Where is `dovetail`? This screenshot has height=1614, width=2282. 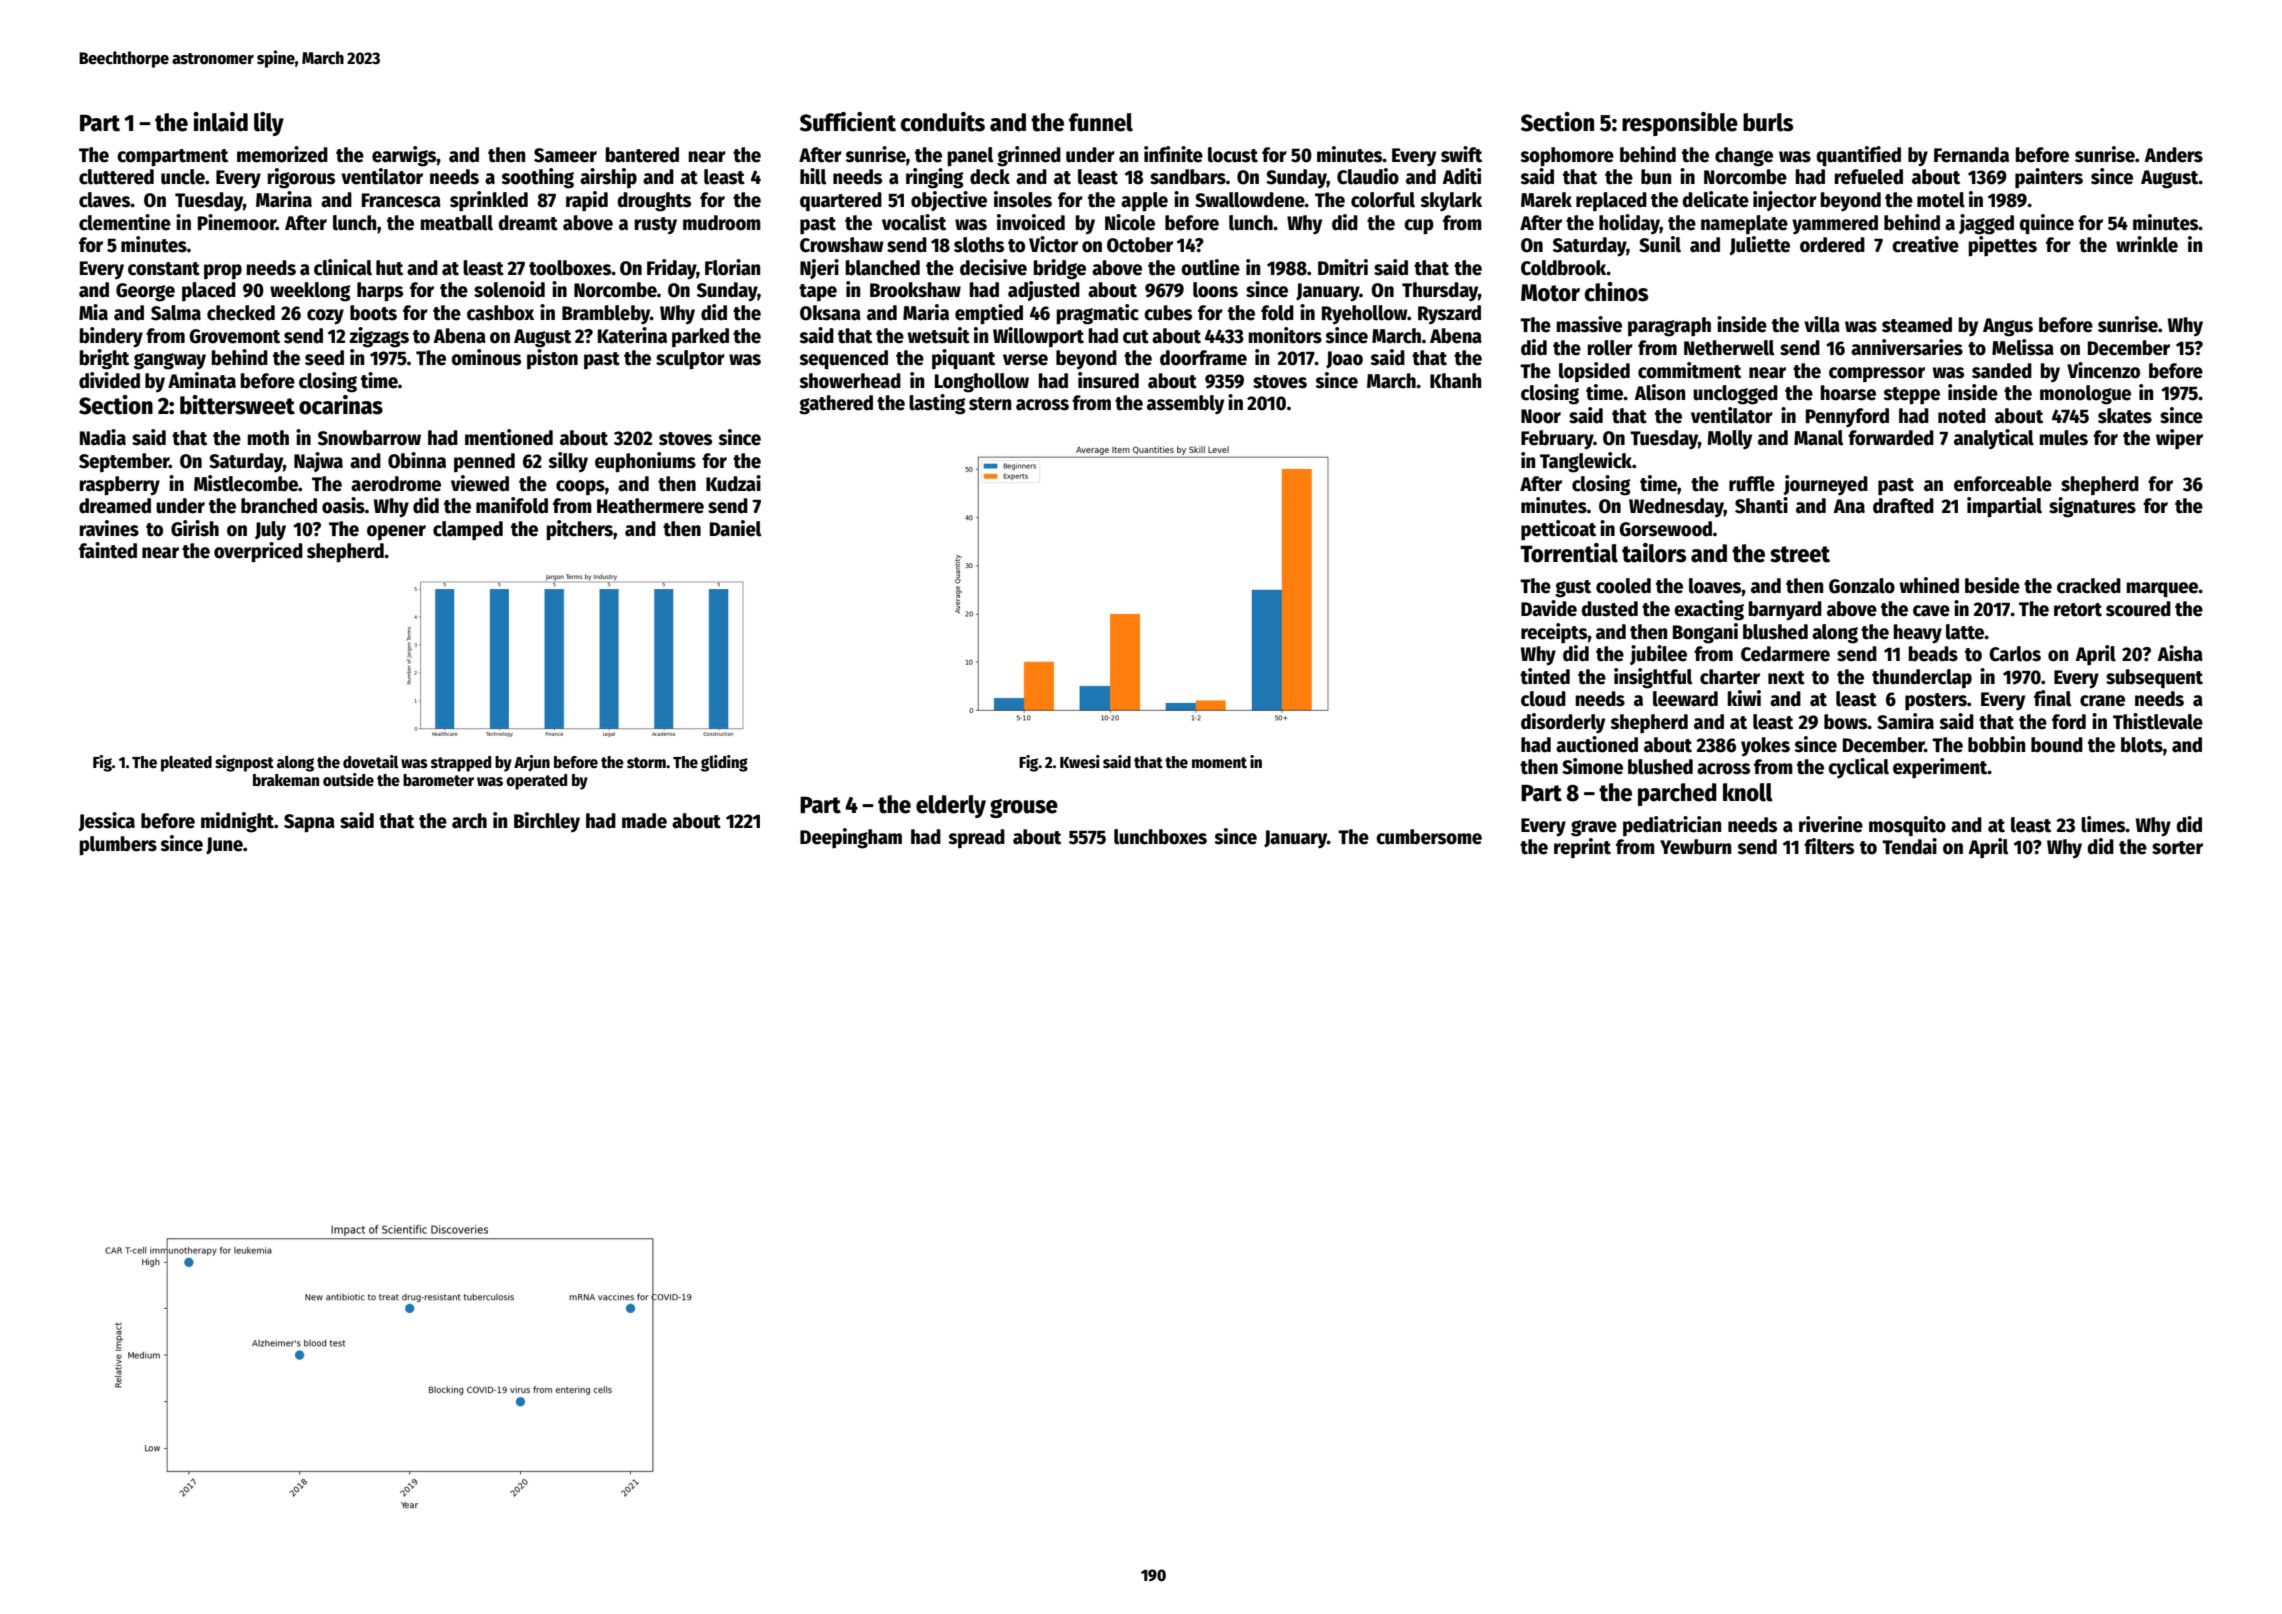 dovetail is located at coordinates (370, 761).
